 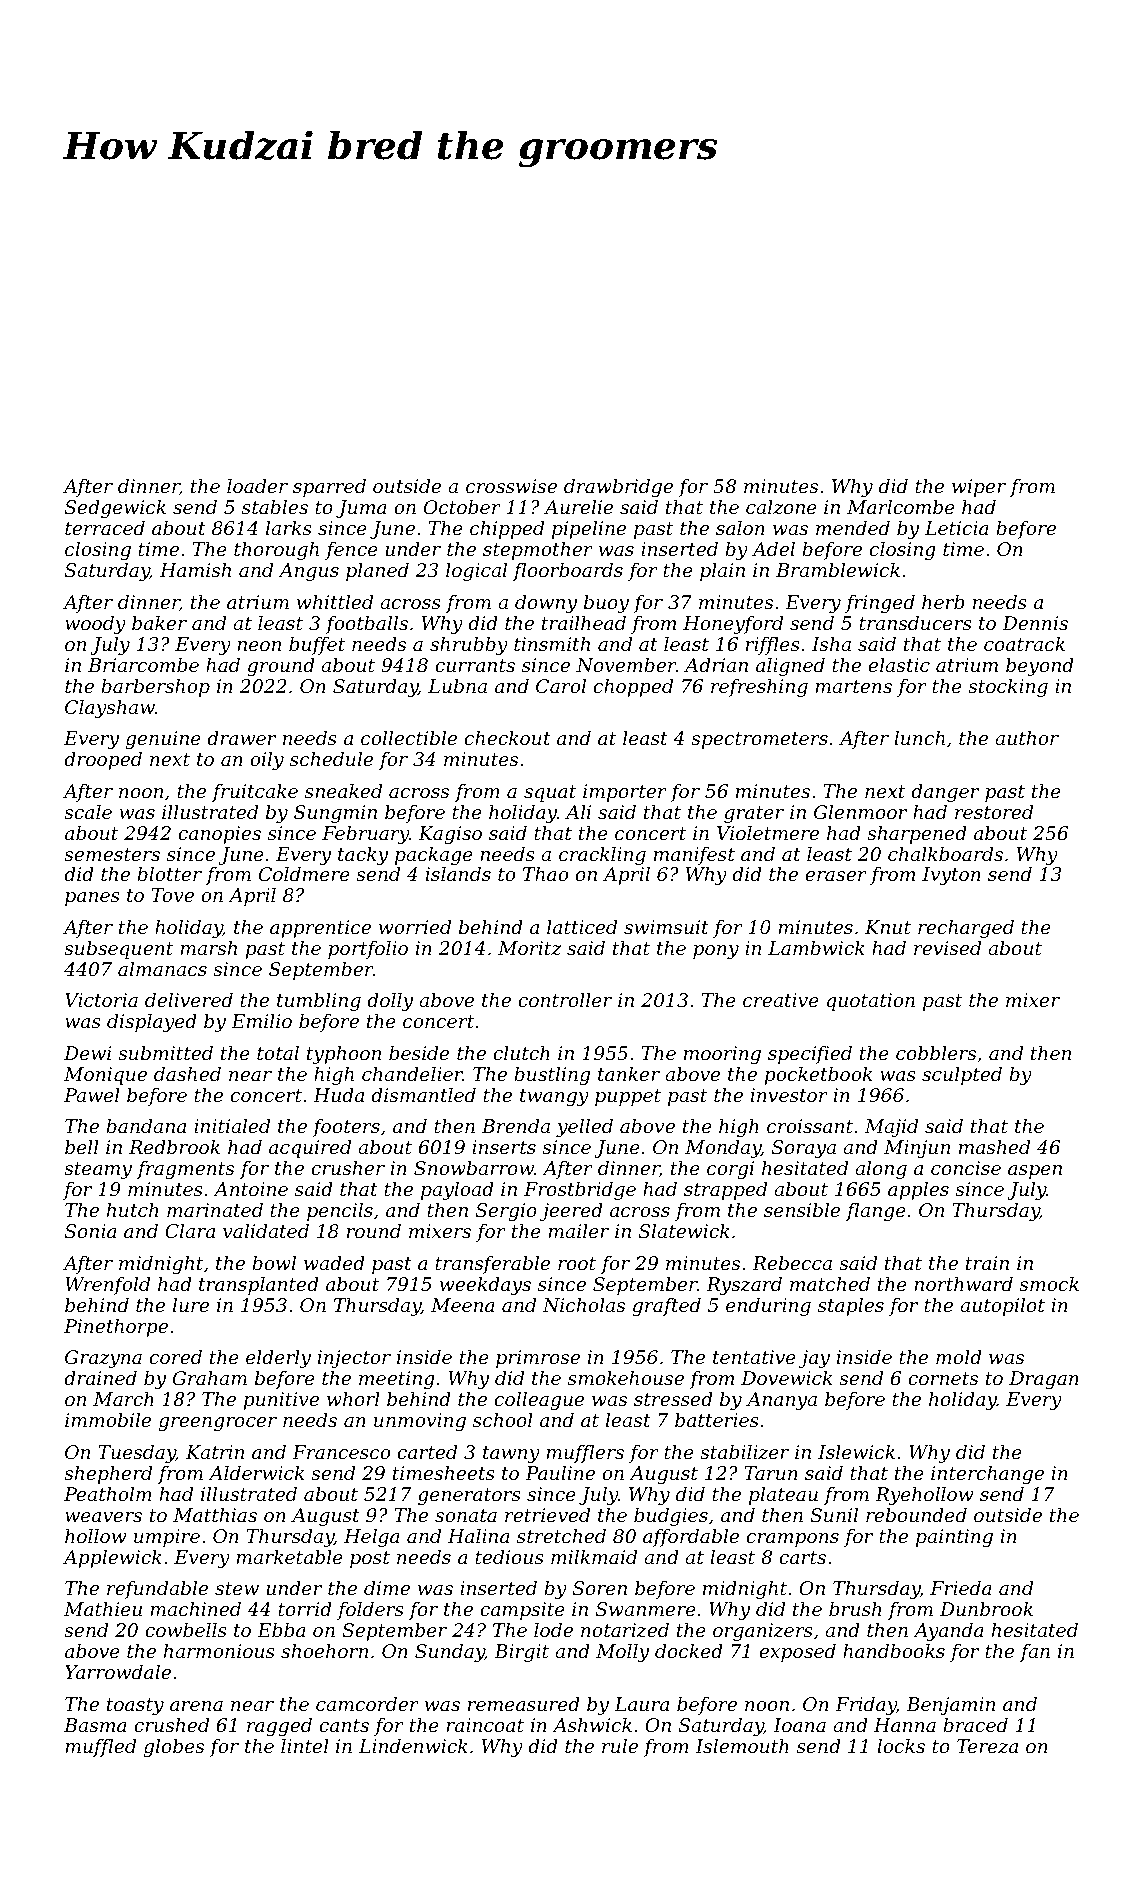 What do you see at coordinates (582, 927) in the screenshot?
I see `latticed` at bounding box center [582, 927].
